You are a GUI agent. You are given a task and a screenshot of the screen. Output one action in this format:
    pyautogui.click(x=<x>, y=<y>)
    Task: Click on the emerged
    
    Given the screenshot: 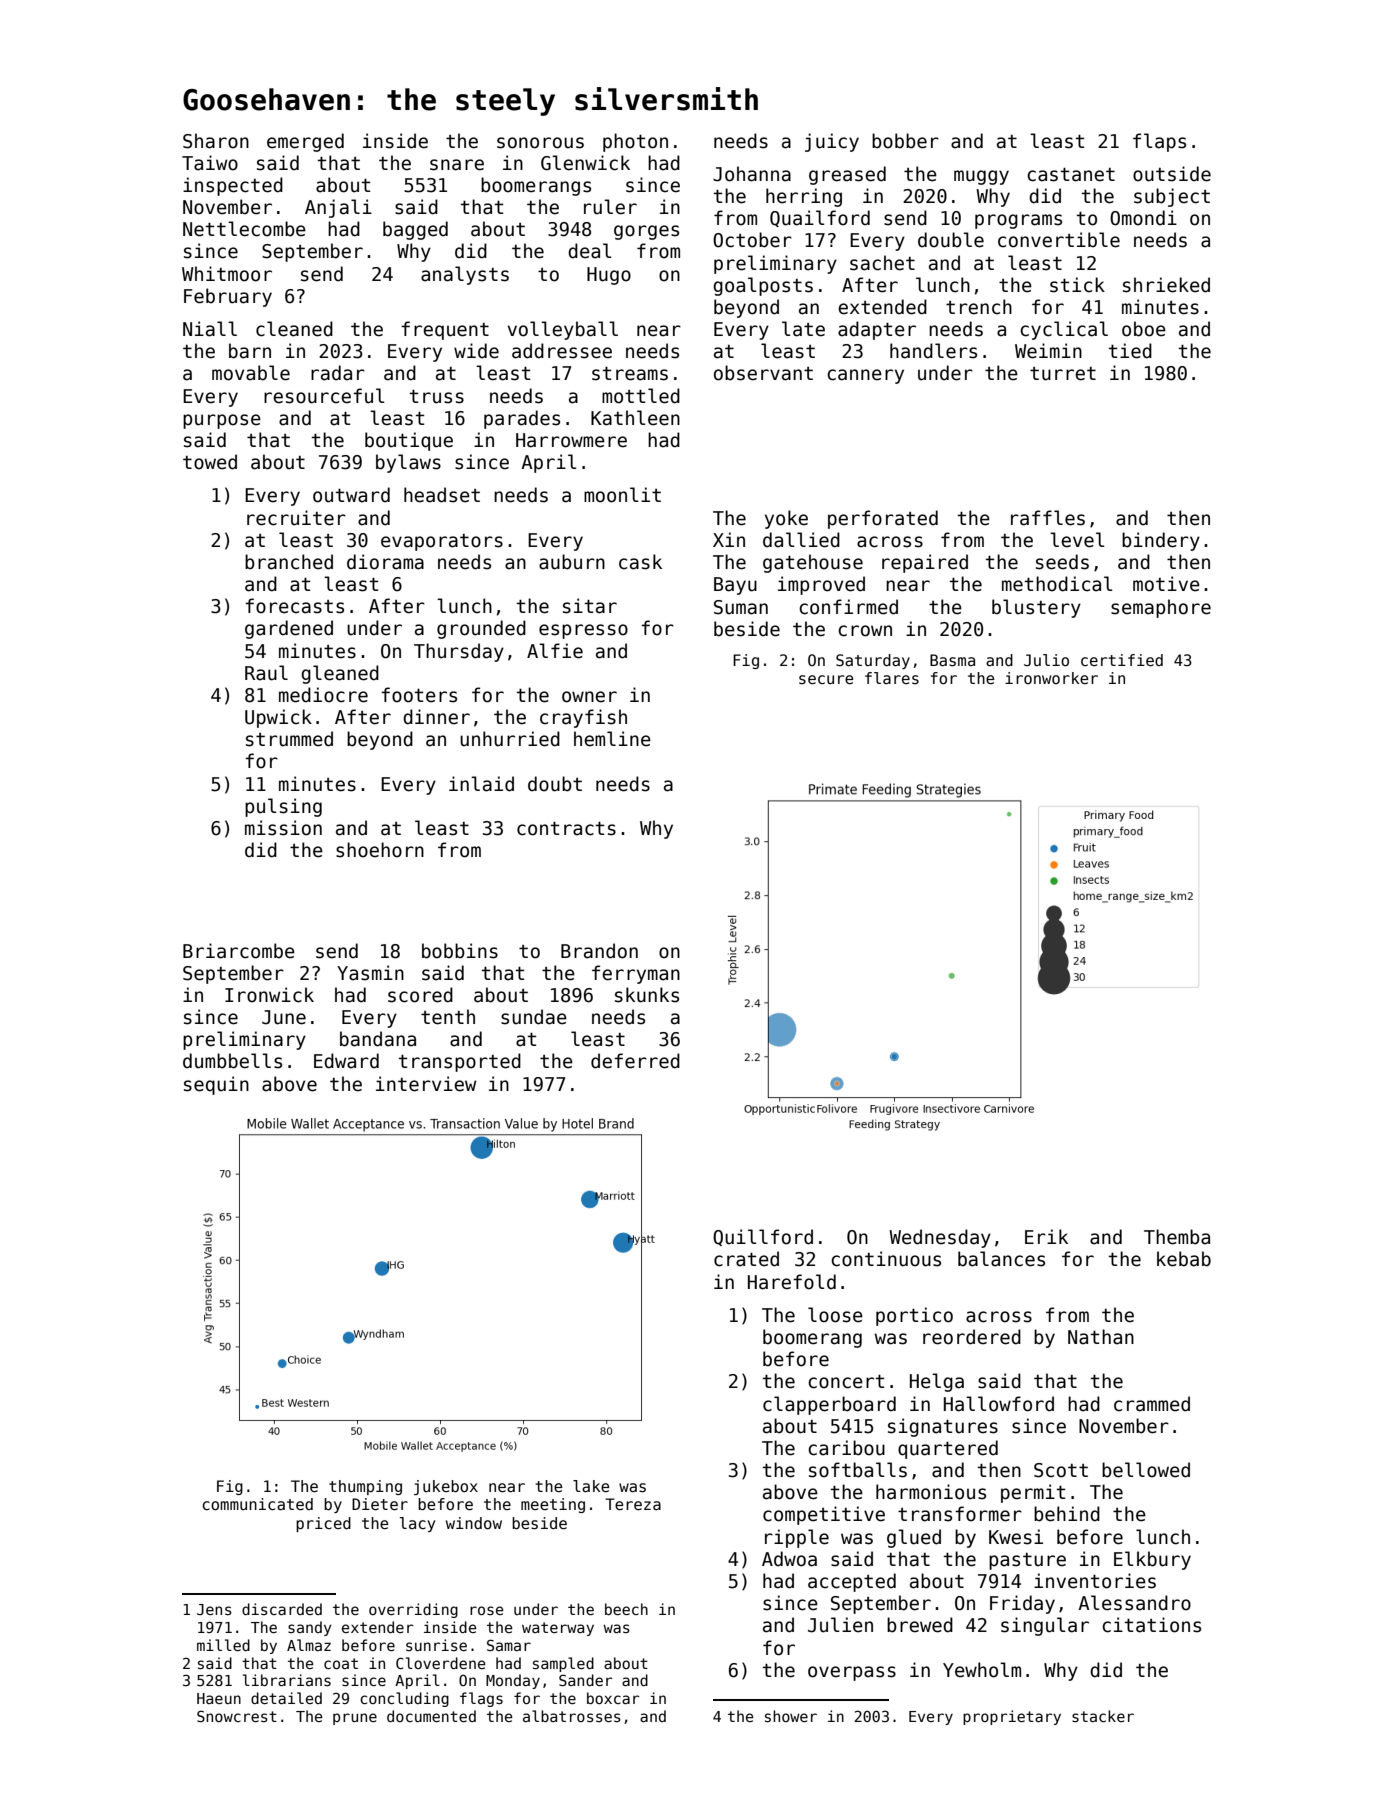 What is the action you would take?
    pyautogui.click(x=305, y=142)
